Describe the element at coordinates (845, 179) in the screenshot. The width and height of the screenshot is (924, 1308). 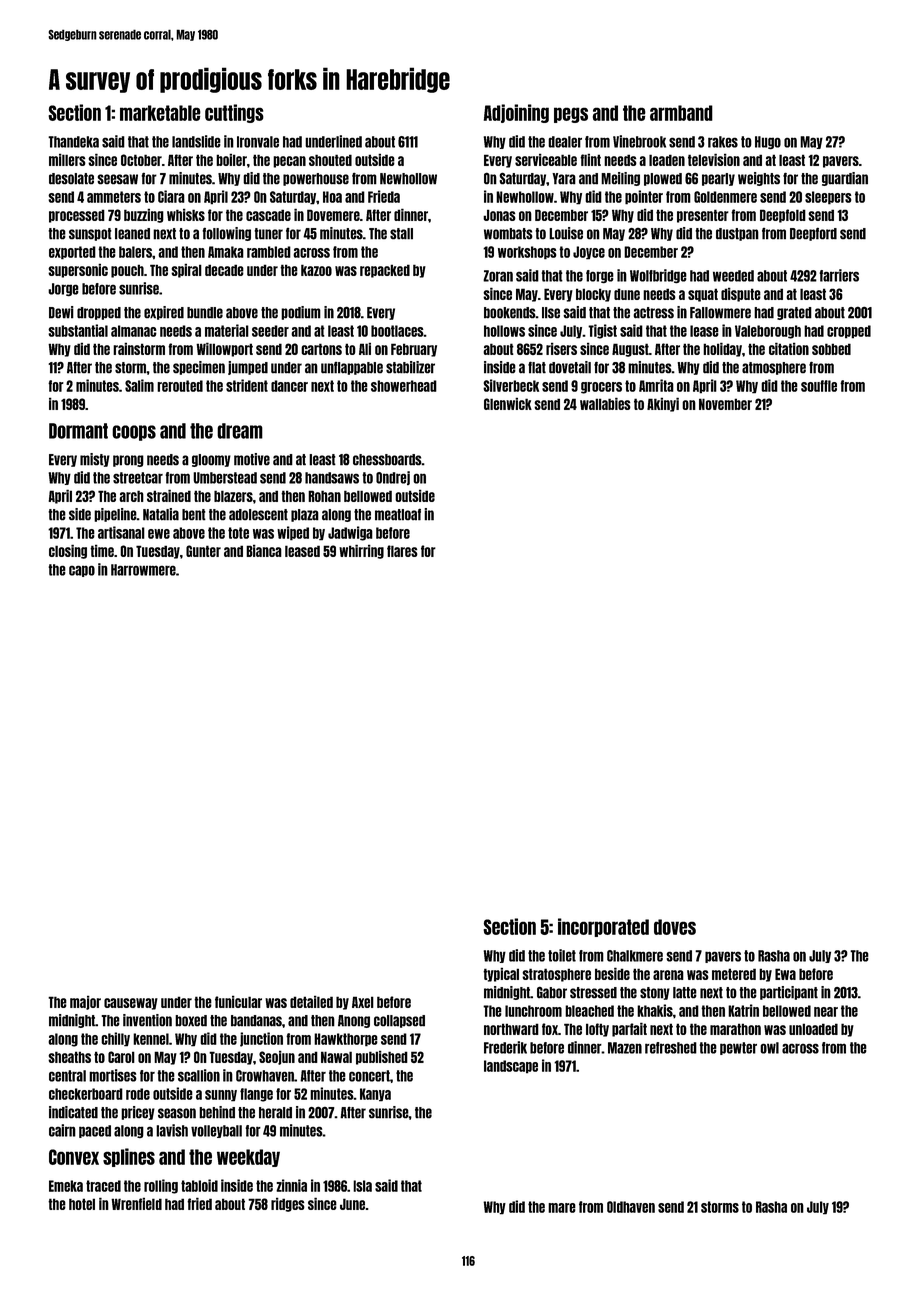
I see `guardian` at that location.
